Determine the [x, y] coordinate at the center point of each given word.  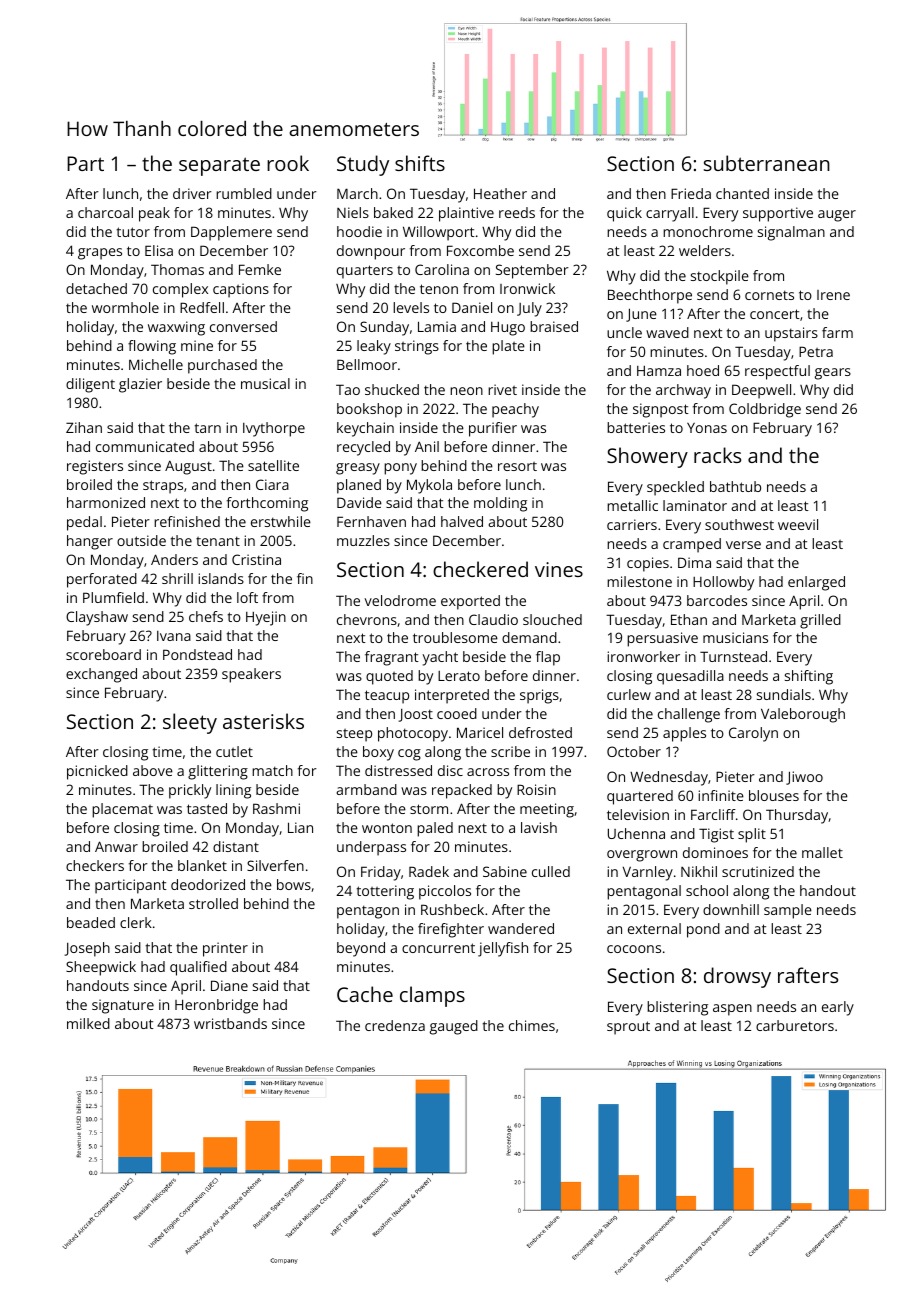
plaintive [466, 214]
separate [219, 166]
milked [88, 1023]
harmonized [106, 502]
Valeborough [803, 715]
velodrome [400, 600]
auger [837, 216]
